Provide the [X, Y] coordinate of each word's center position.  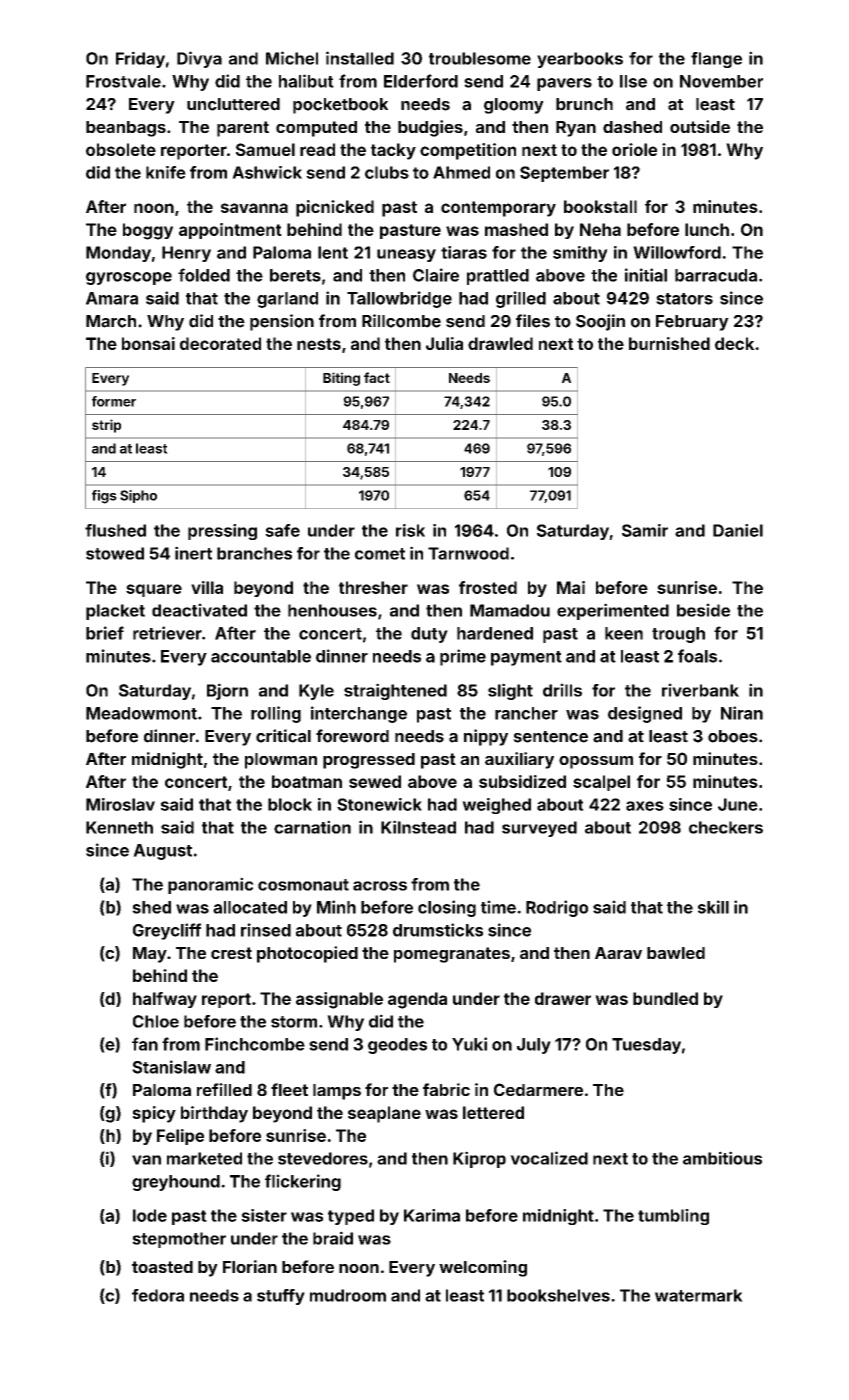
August [162, 852]
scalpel [601, 783]
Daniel [738, 530]
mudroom [348, 1295]
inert [193, 553]
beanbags [126, 129]
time [498, 907]
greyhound [176, 1183]
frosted [488, 587]
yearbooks [580, 60]
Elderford [421, 81]
